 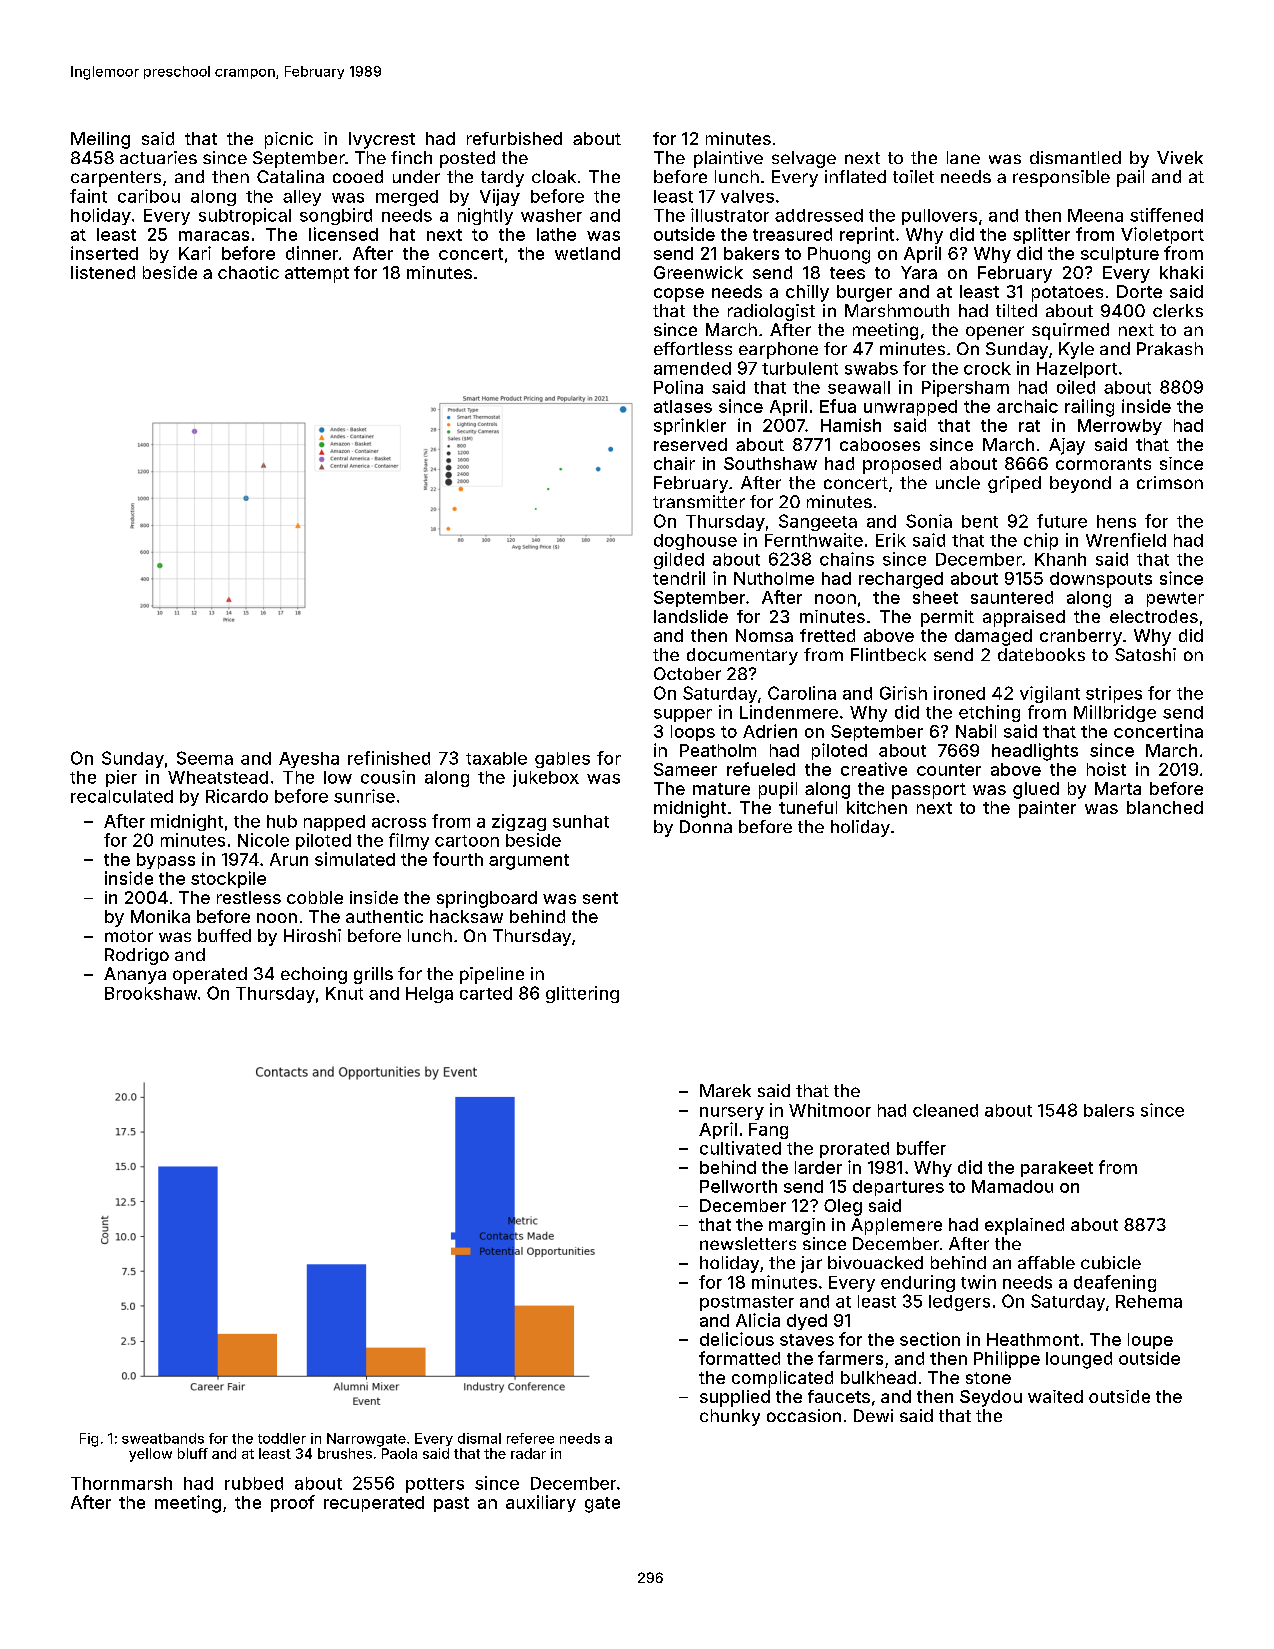 What do you see at coordinates (959, 693) in the screenshot?
I see `ironed` at bounding box center [959, 693].
